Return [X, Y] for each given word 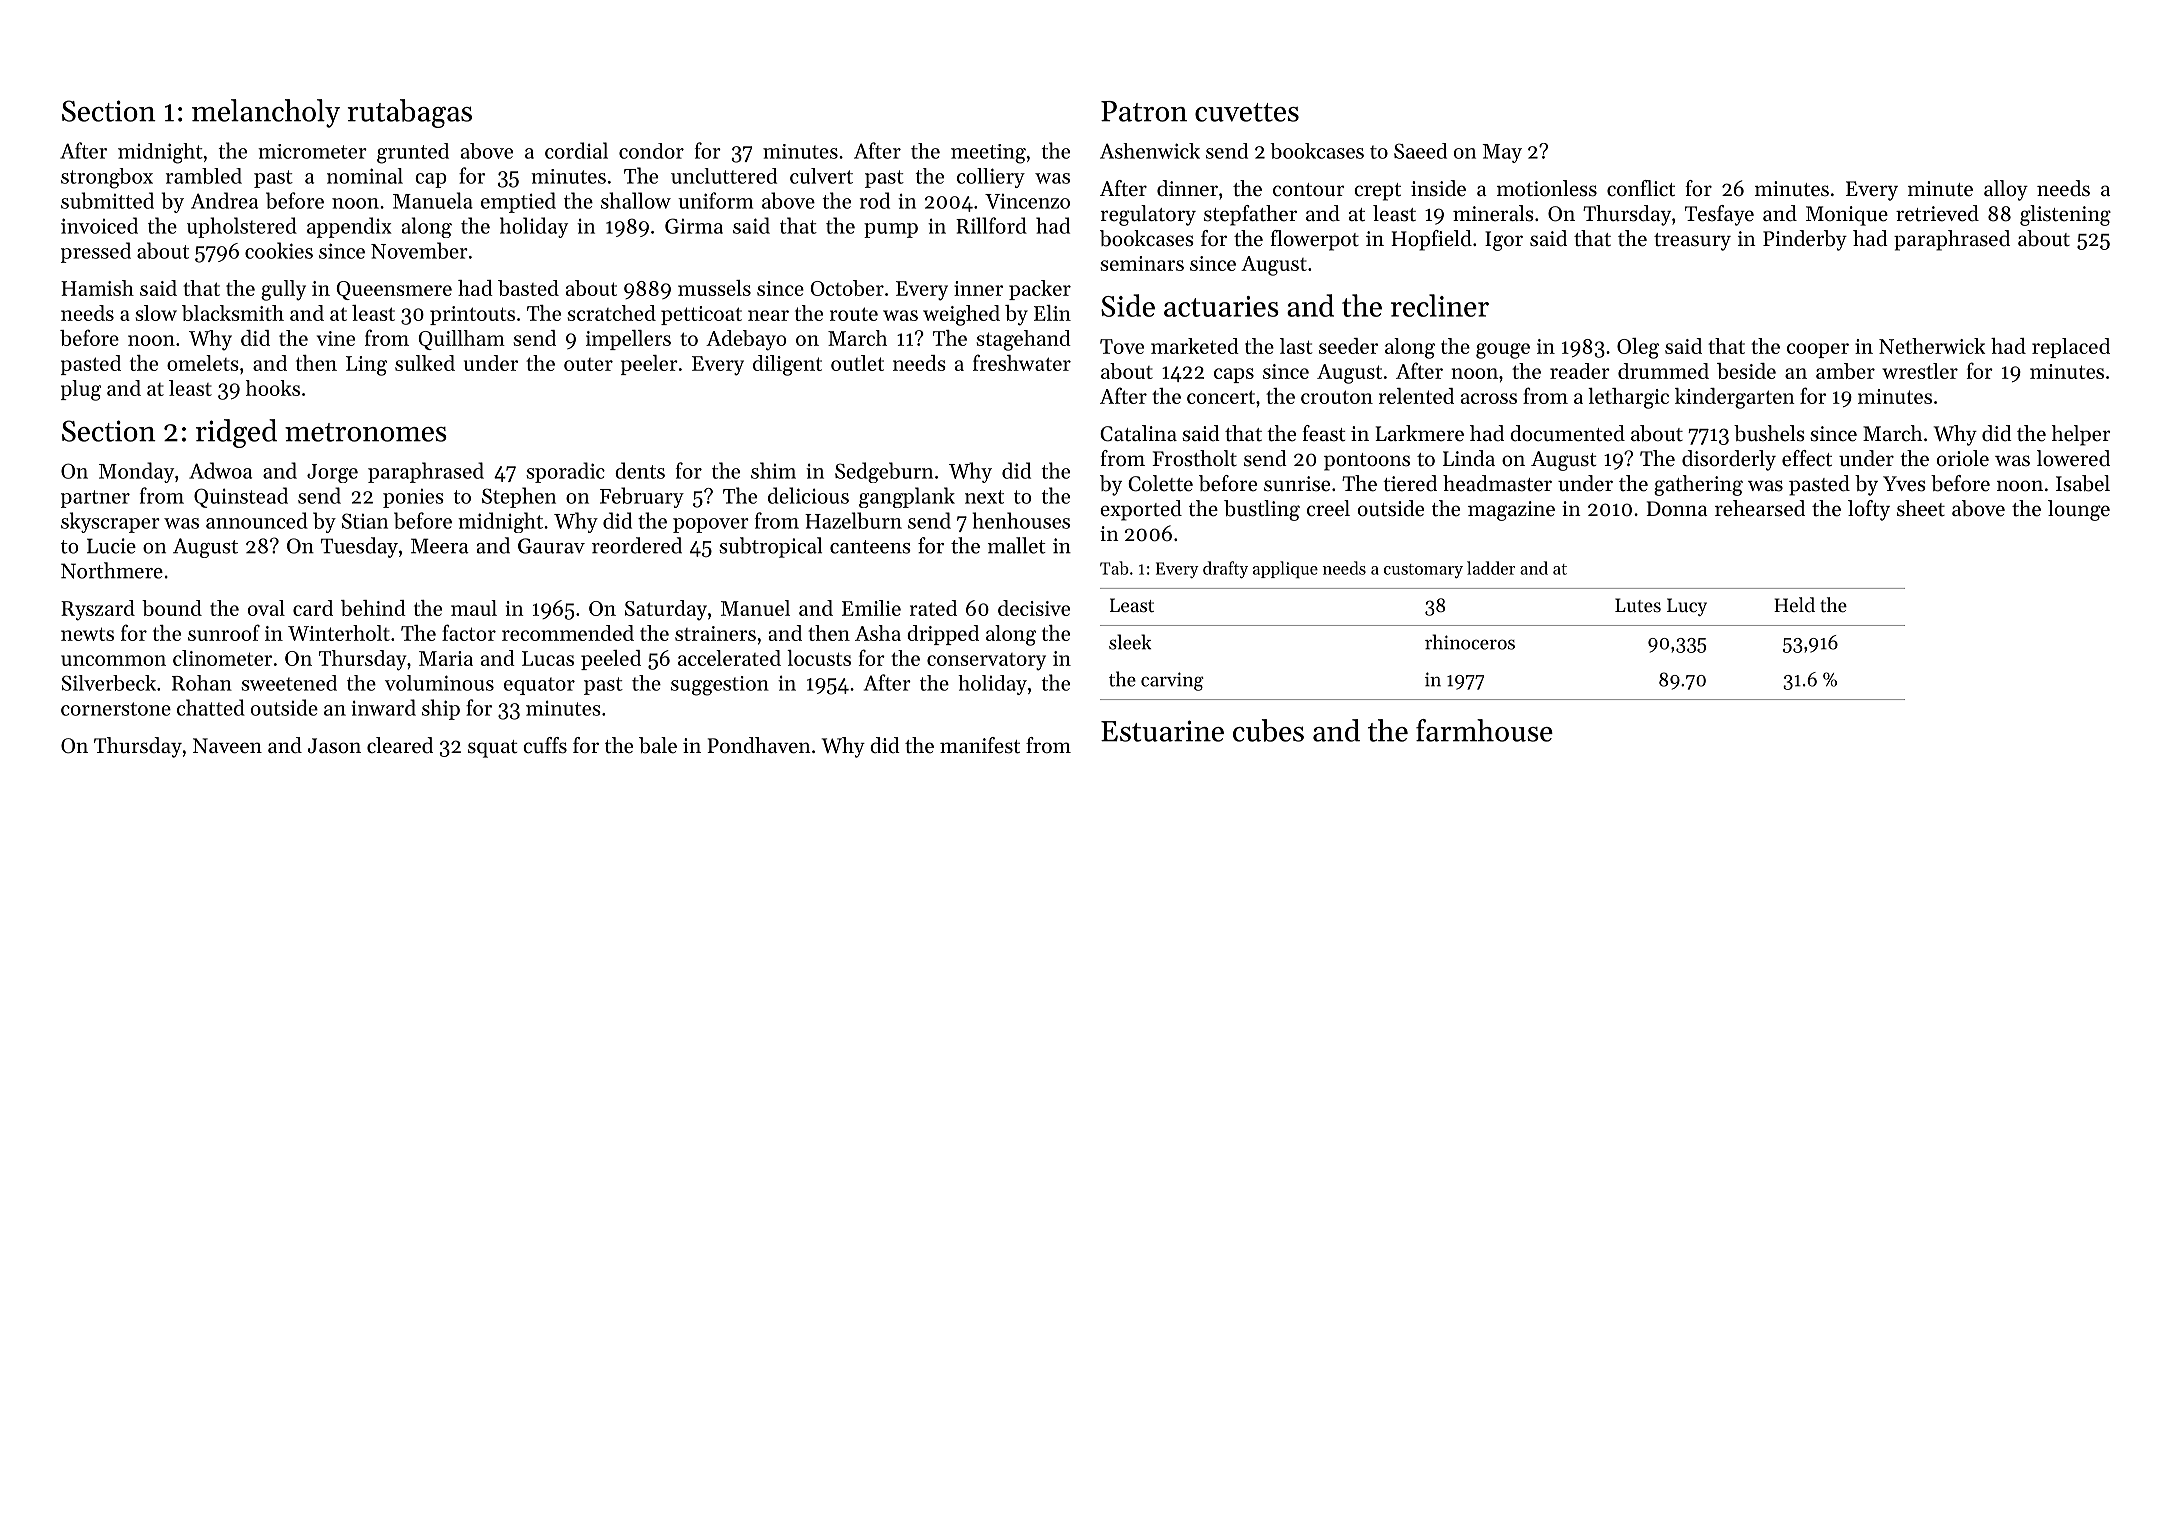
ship [441, 709]
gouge [1503, 351]
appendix [349, 227]
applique [1285, 569]
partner [95, 499]
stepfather [1250, 215]
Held [1794, 604]
